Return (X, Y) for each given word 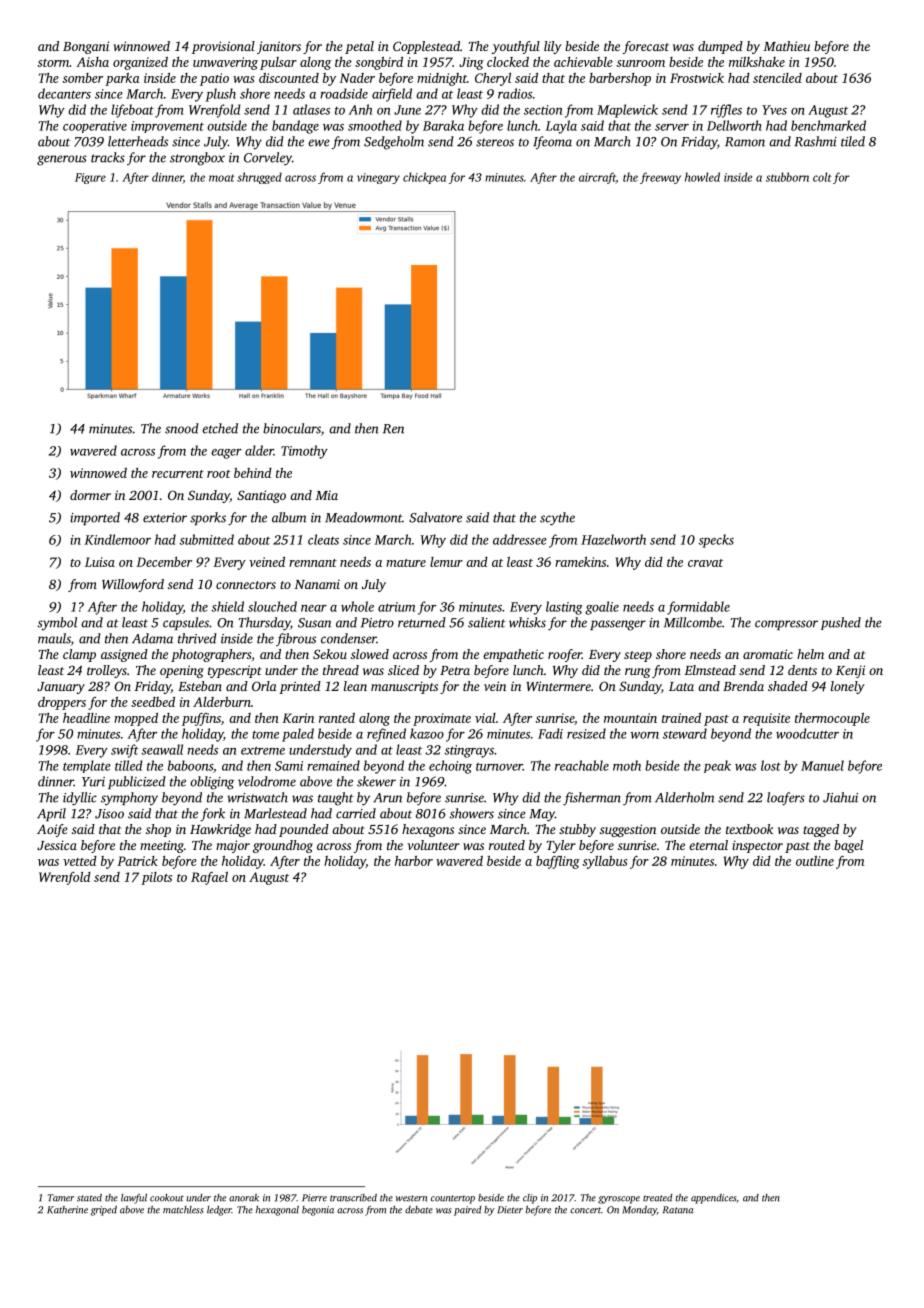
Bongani (86, 47)
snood (182, 428)
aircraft (597, 178)
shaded (788, 686)
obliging (212, 783)
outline (815, 861)
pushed (841, 623)
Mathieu (786, 46)
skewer (376, 781)
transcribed (353, 1198)
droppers (62, 703)
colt (822, 177)
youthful (516, 47)
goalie (602, 608)
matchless (183, 1210)
